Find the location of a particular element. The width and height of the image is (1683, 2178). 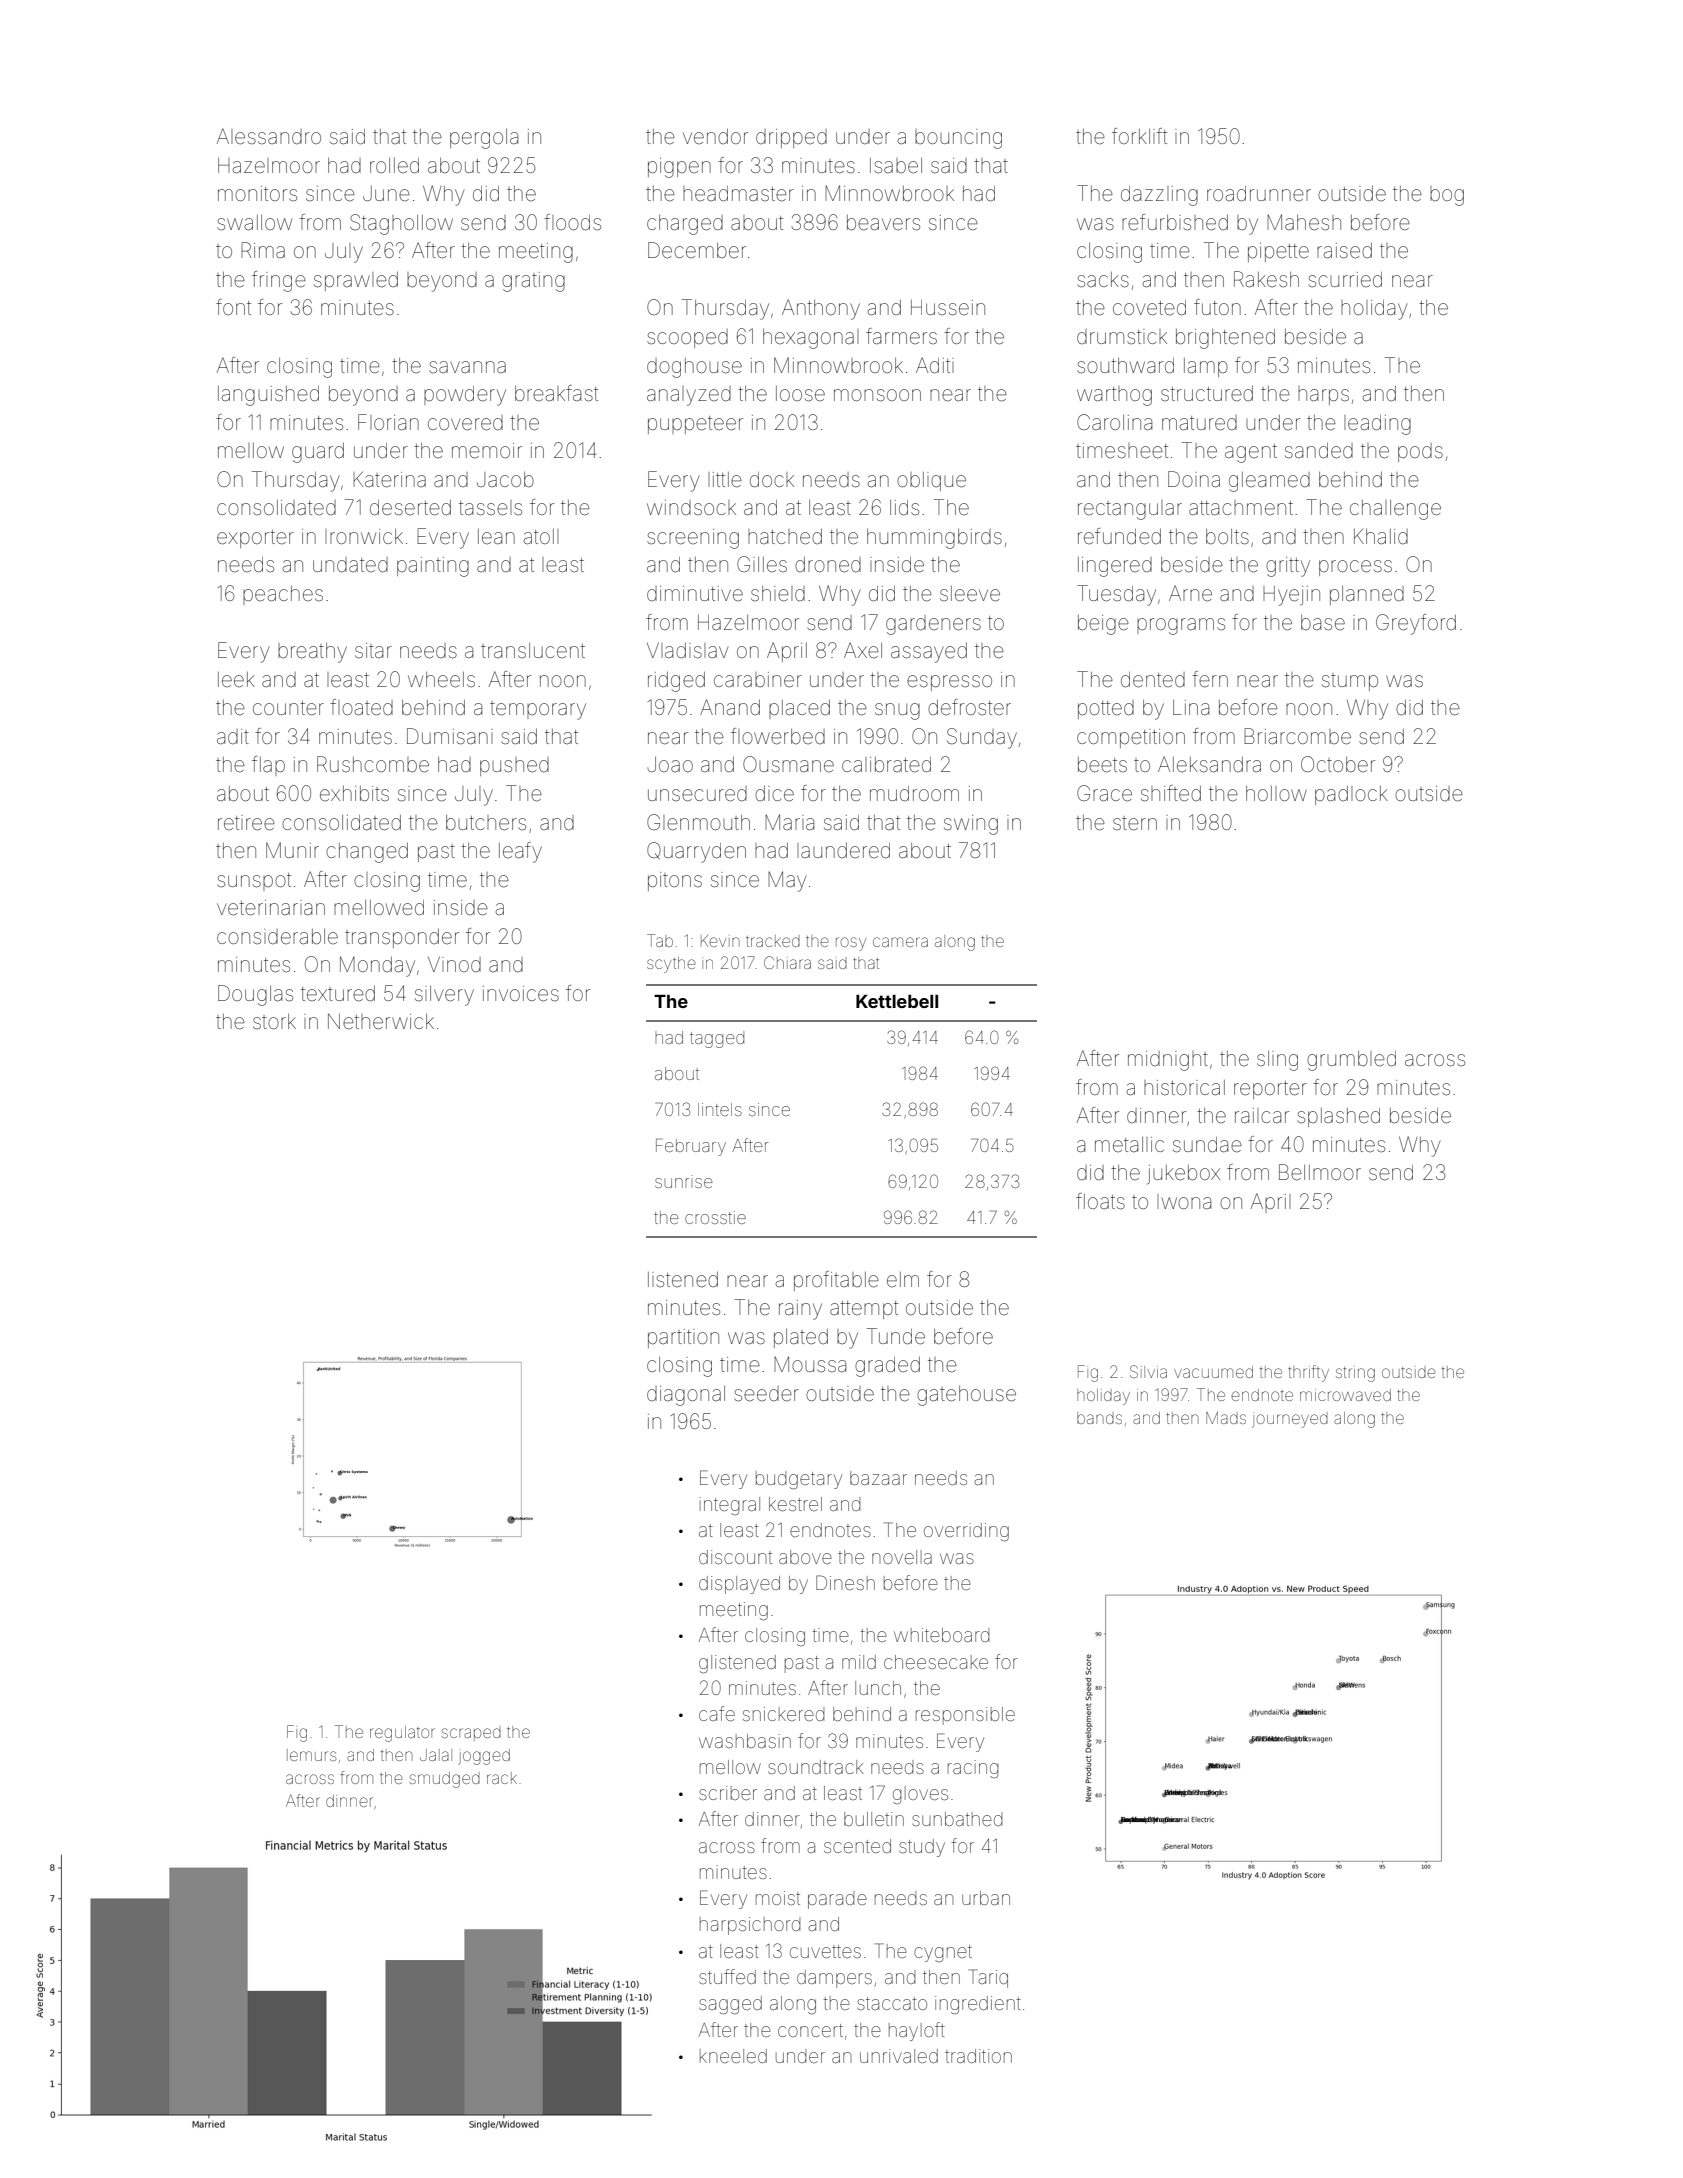

forklift is located at coordinates (1139, 136).
